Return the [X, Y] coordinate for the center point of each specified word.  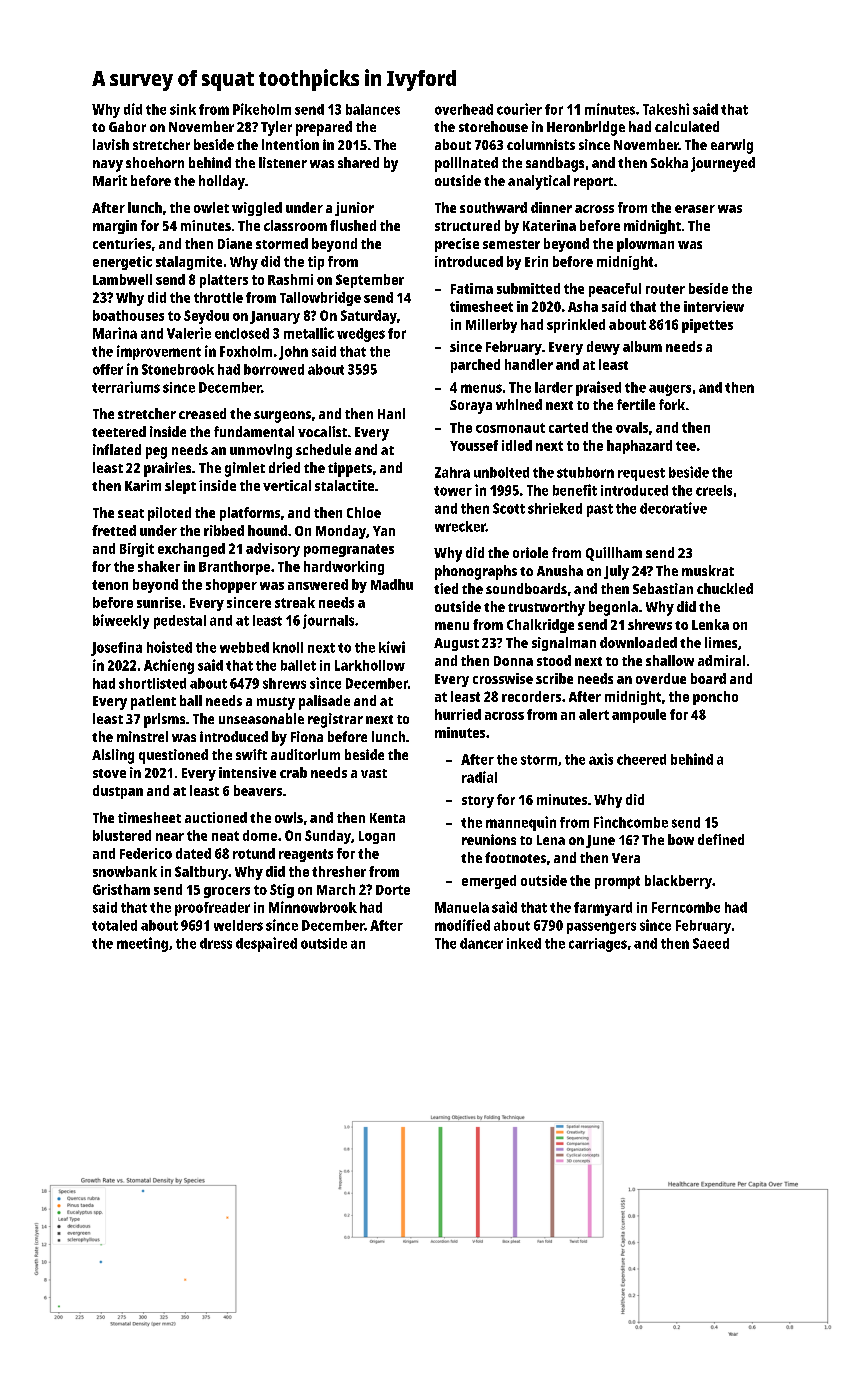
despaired [266, 944]
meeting [142, 944]
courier [519, 109]
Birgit [137, 550]
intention [290, 144]
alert [594, 714]
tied [446, 588]
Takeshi [666, 109]
